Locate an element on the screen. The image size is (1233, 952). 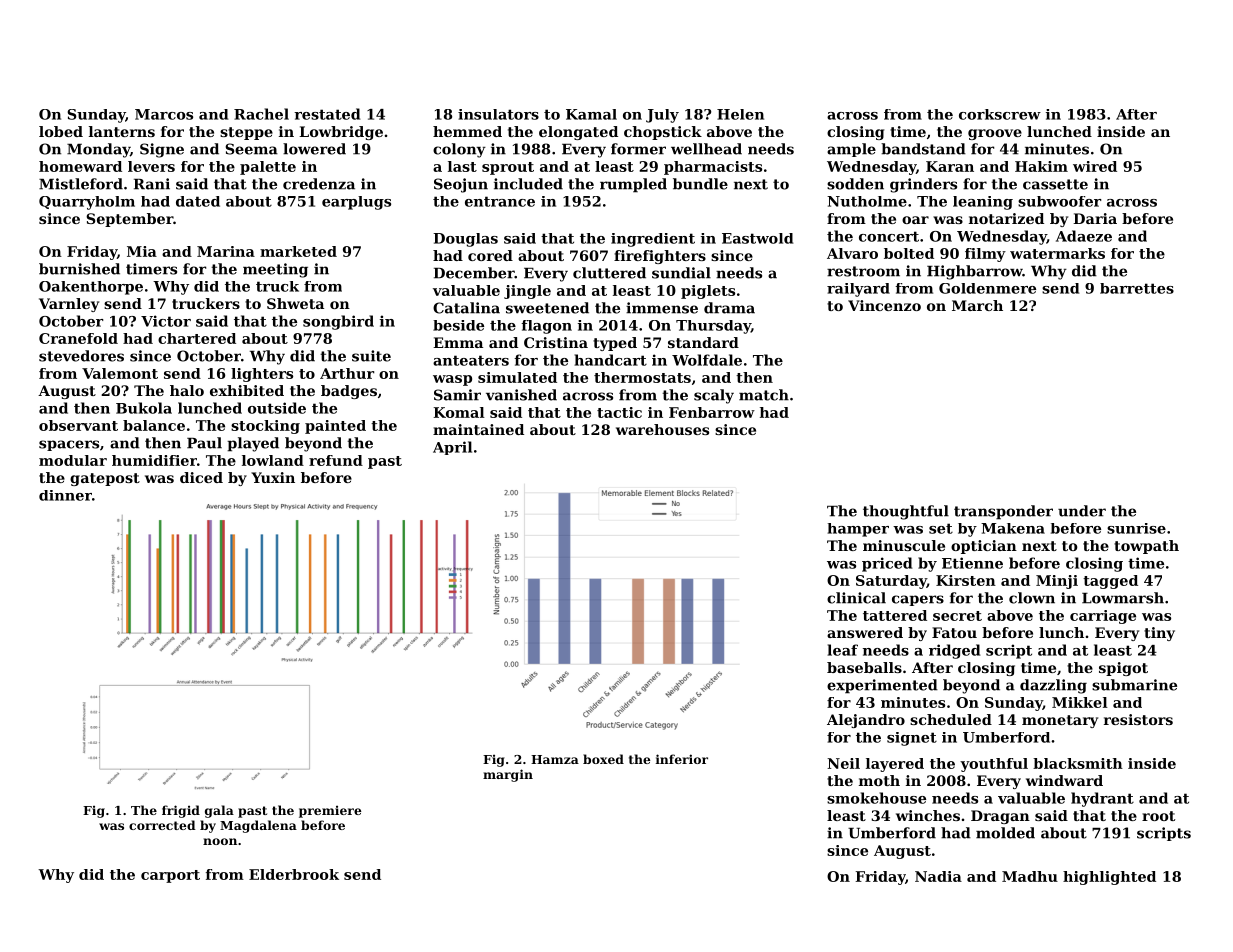
vanished is located at coordinates (521, 395).
